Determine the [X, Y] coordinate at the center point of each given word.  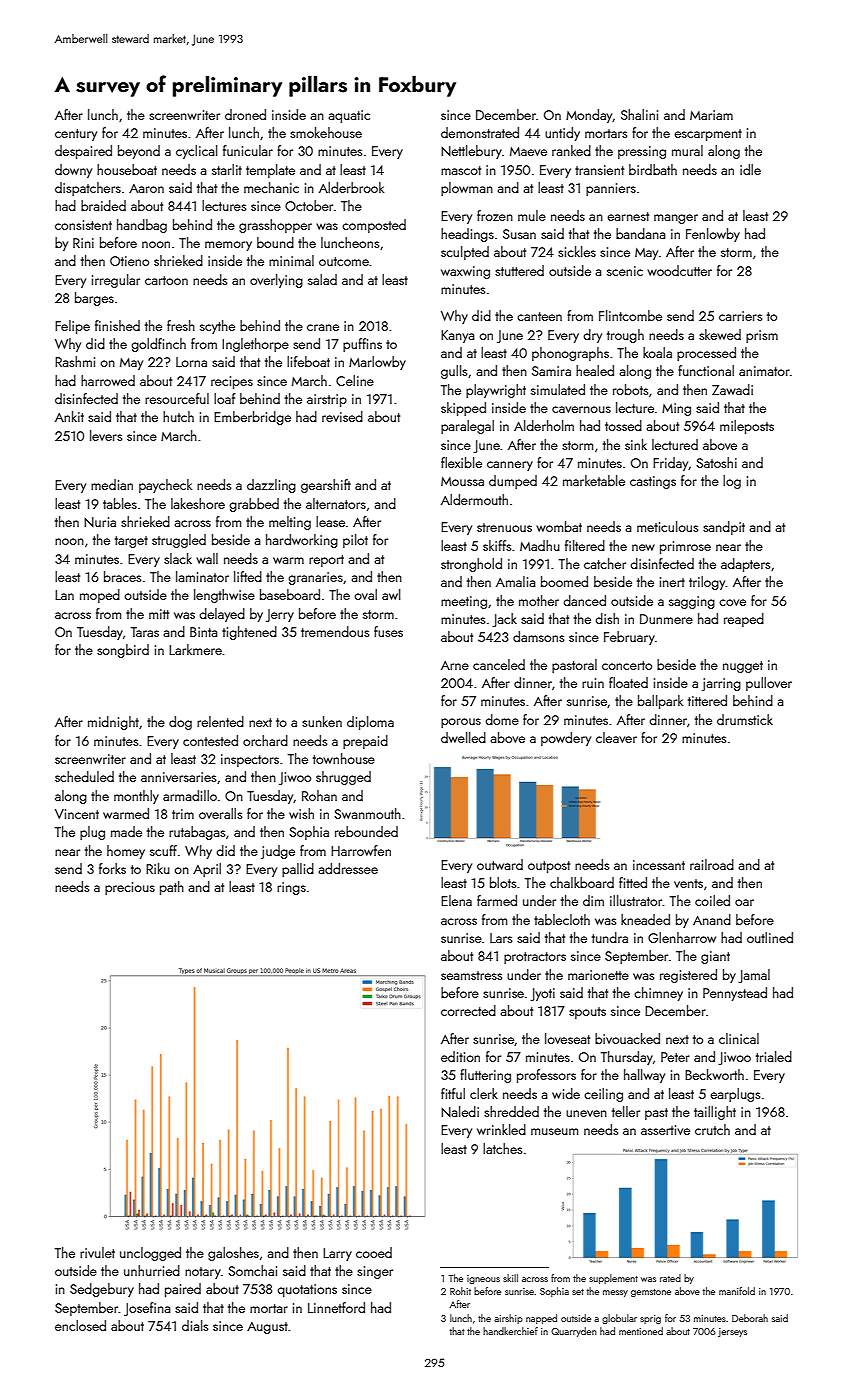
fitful [453, 1093]
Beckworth [714, 1074]
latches [502, 1148]
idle [750, 169]
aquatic [349, 116]
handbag [142, 226]
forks [112, 868]
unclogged [150, 1254]
